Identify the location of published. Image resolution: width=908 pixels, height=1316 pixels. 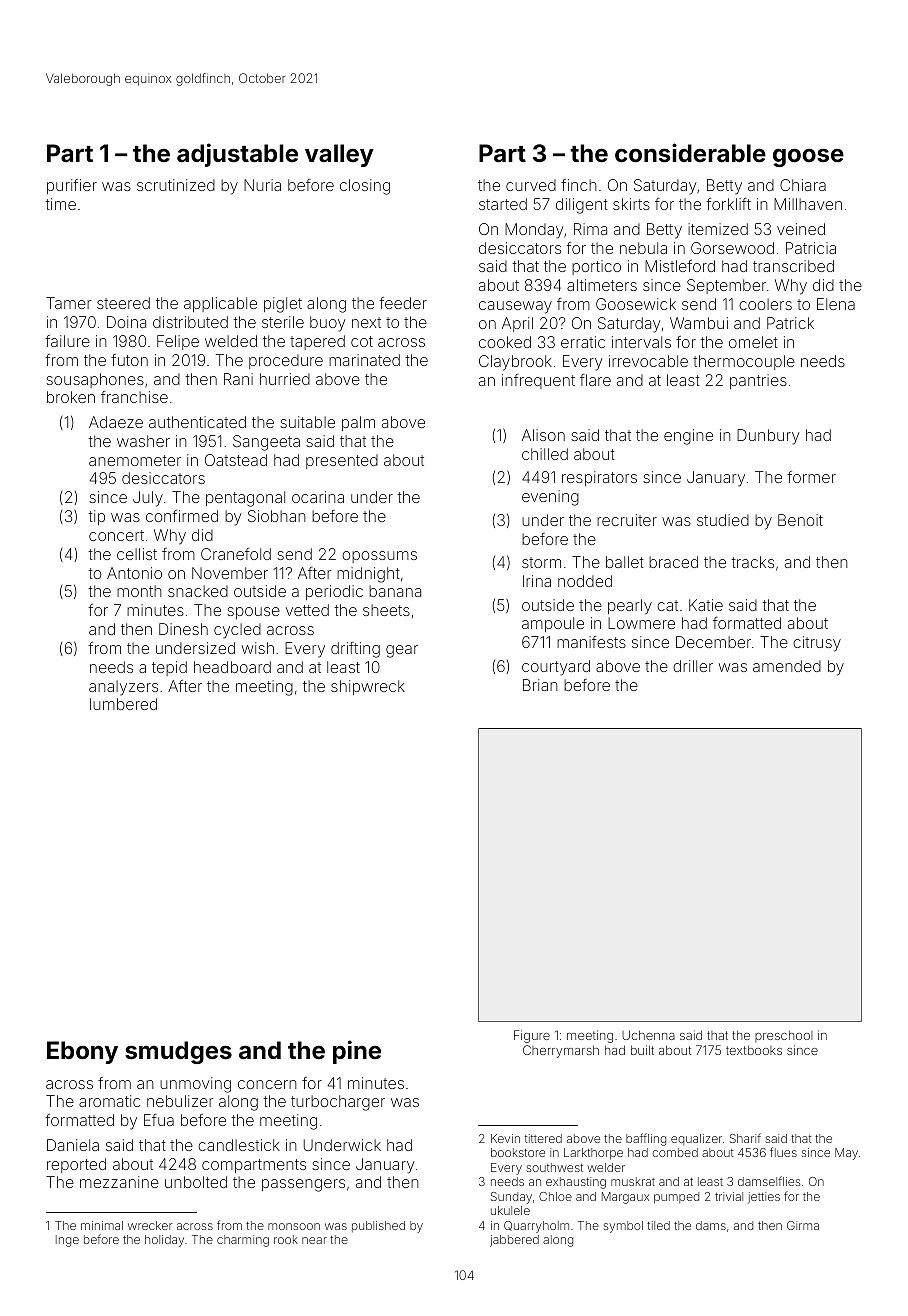
(378, 1226).
